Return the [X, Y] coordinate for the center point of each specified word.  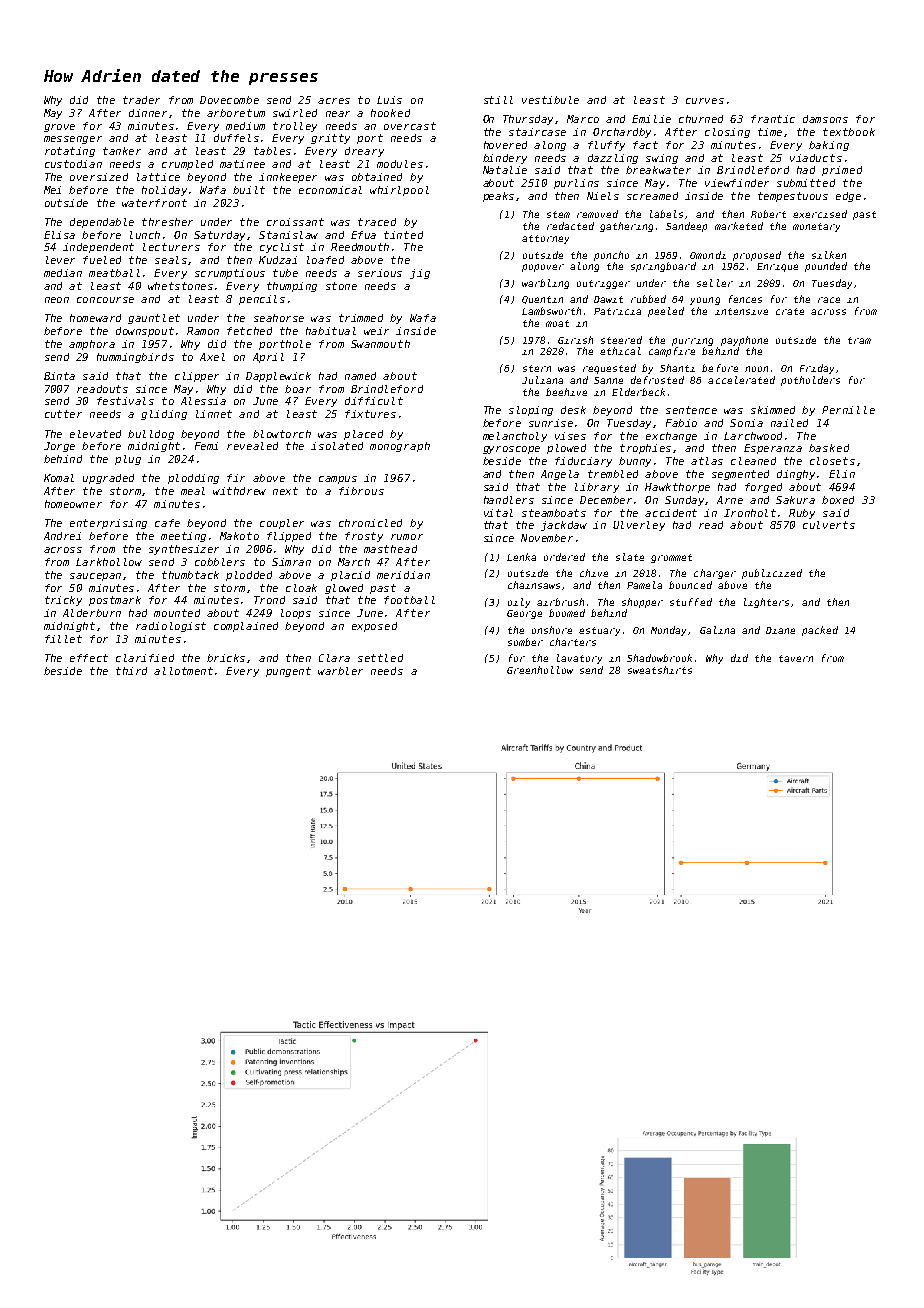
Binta [59, 376]
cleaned [753, 461]
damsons [825, 119]
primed [842, 171]
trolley [295, 127]
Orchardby [622, 133]
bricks [226, 658]
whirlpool [399, 191]
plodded [249, 576]
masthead [390, 549]
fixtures [370, 414]
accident [671, 513]
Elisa [59, 235]
